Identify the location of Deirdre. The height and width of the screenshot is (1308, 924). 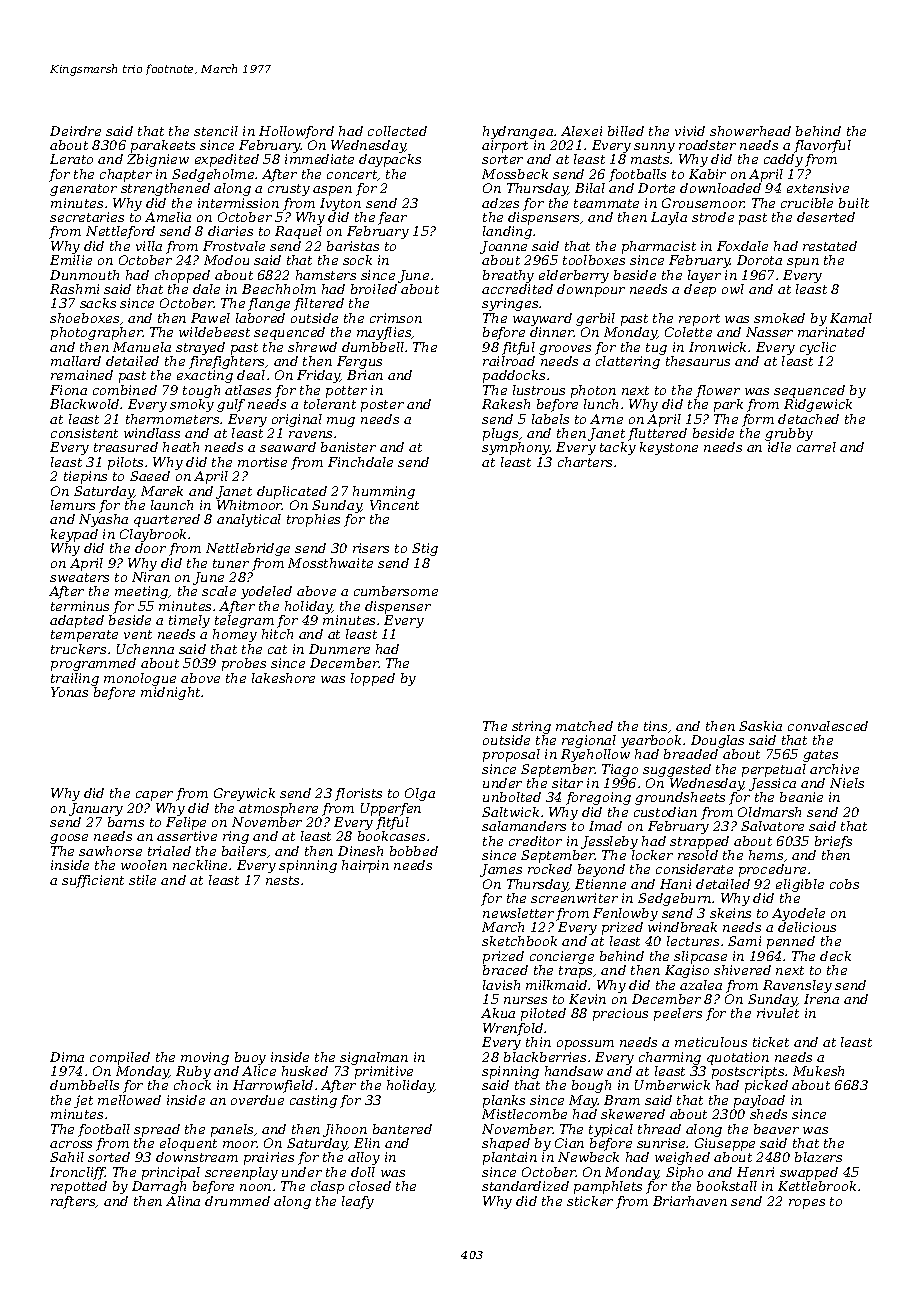
(75, 131).
